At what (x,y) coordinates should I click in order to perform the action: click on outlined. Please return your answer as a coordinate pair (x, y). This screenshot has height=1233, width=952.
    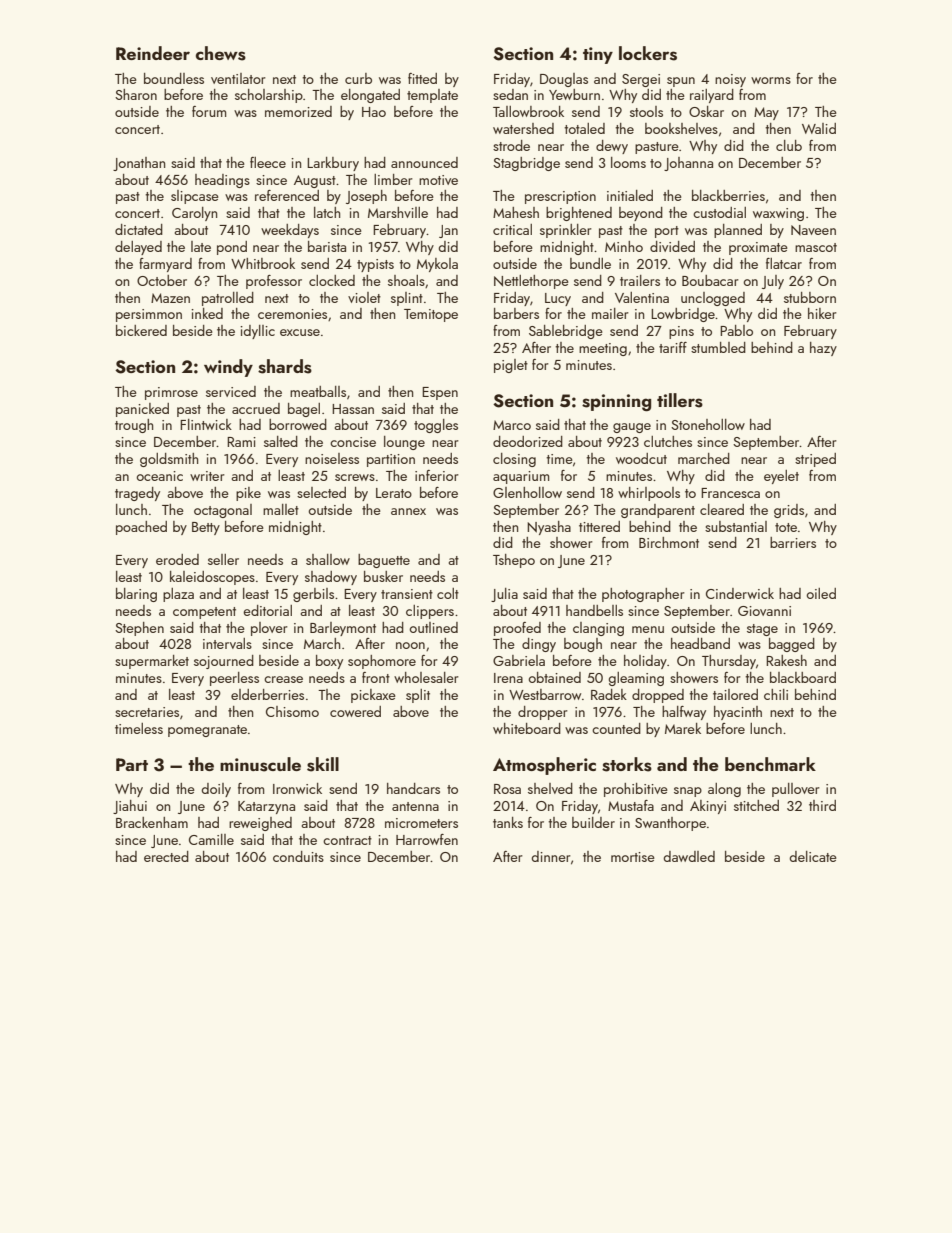
    Looking at the image, I should click on (433, 627).
